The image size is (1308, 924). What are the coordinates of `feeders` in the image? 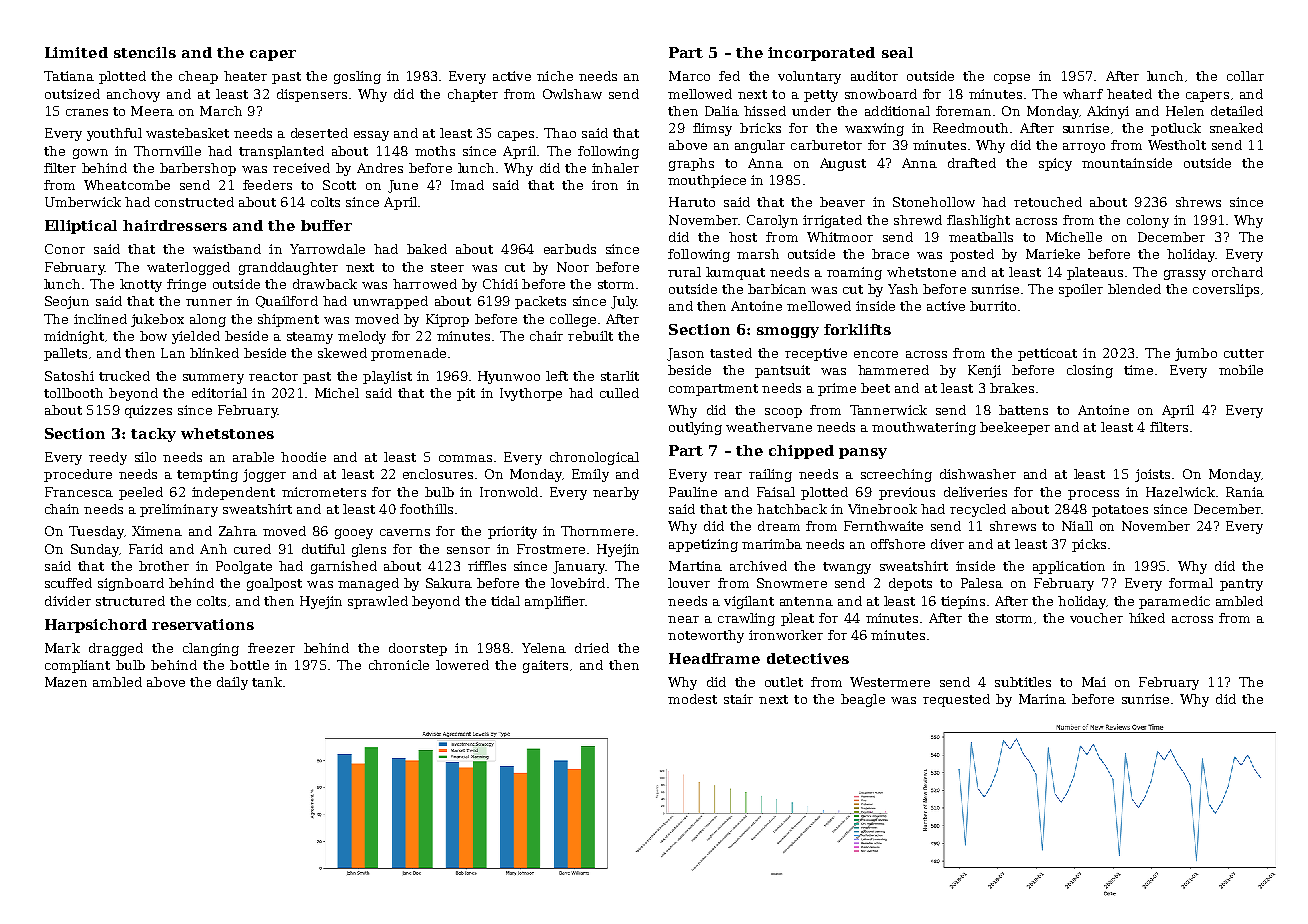 It's located at (267, 185).
